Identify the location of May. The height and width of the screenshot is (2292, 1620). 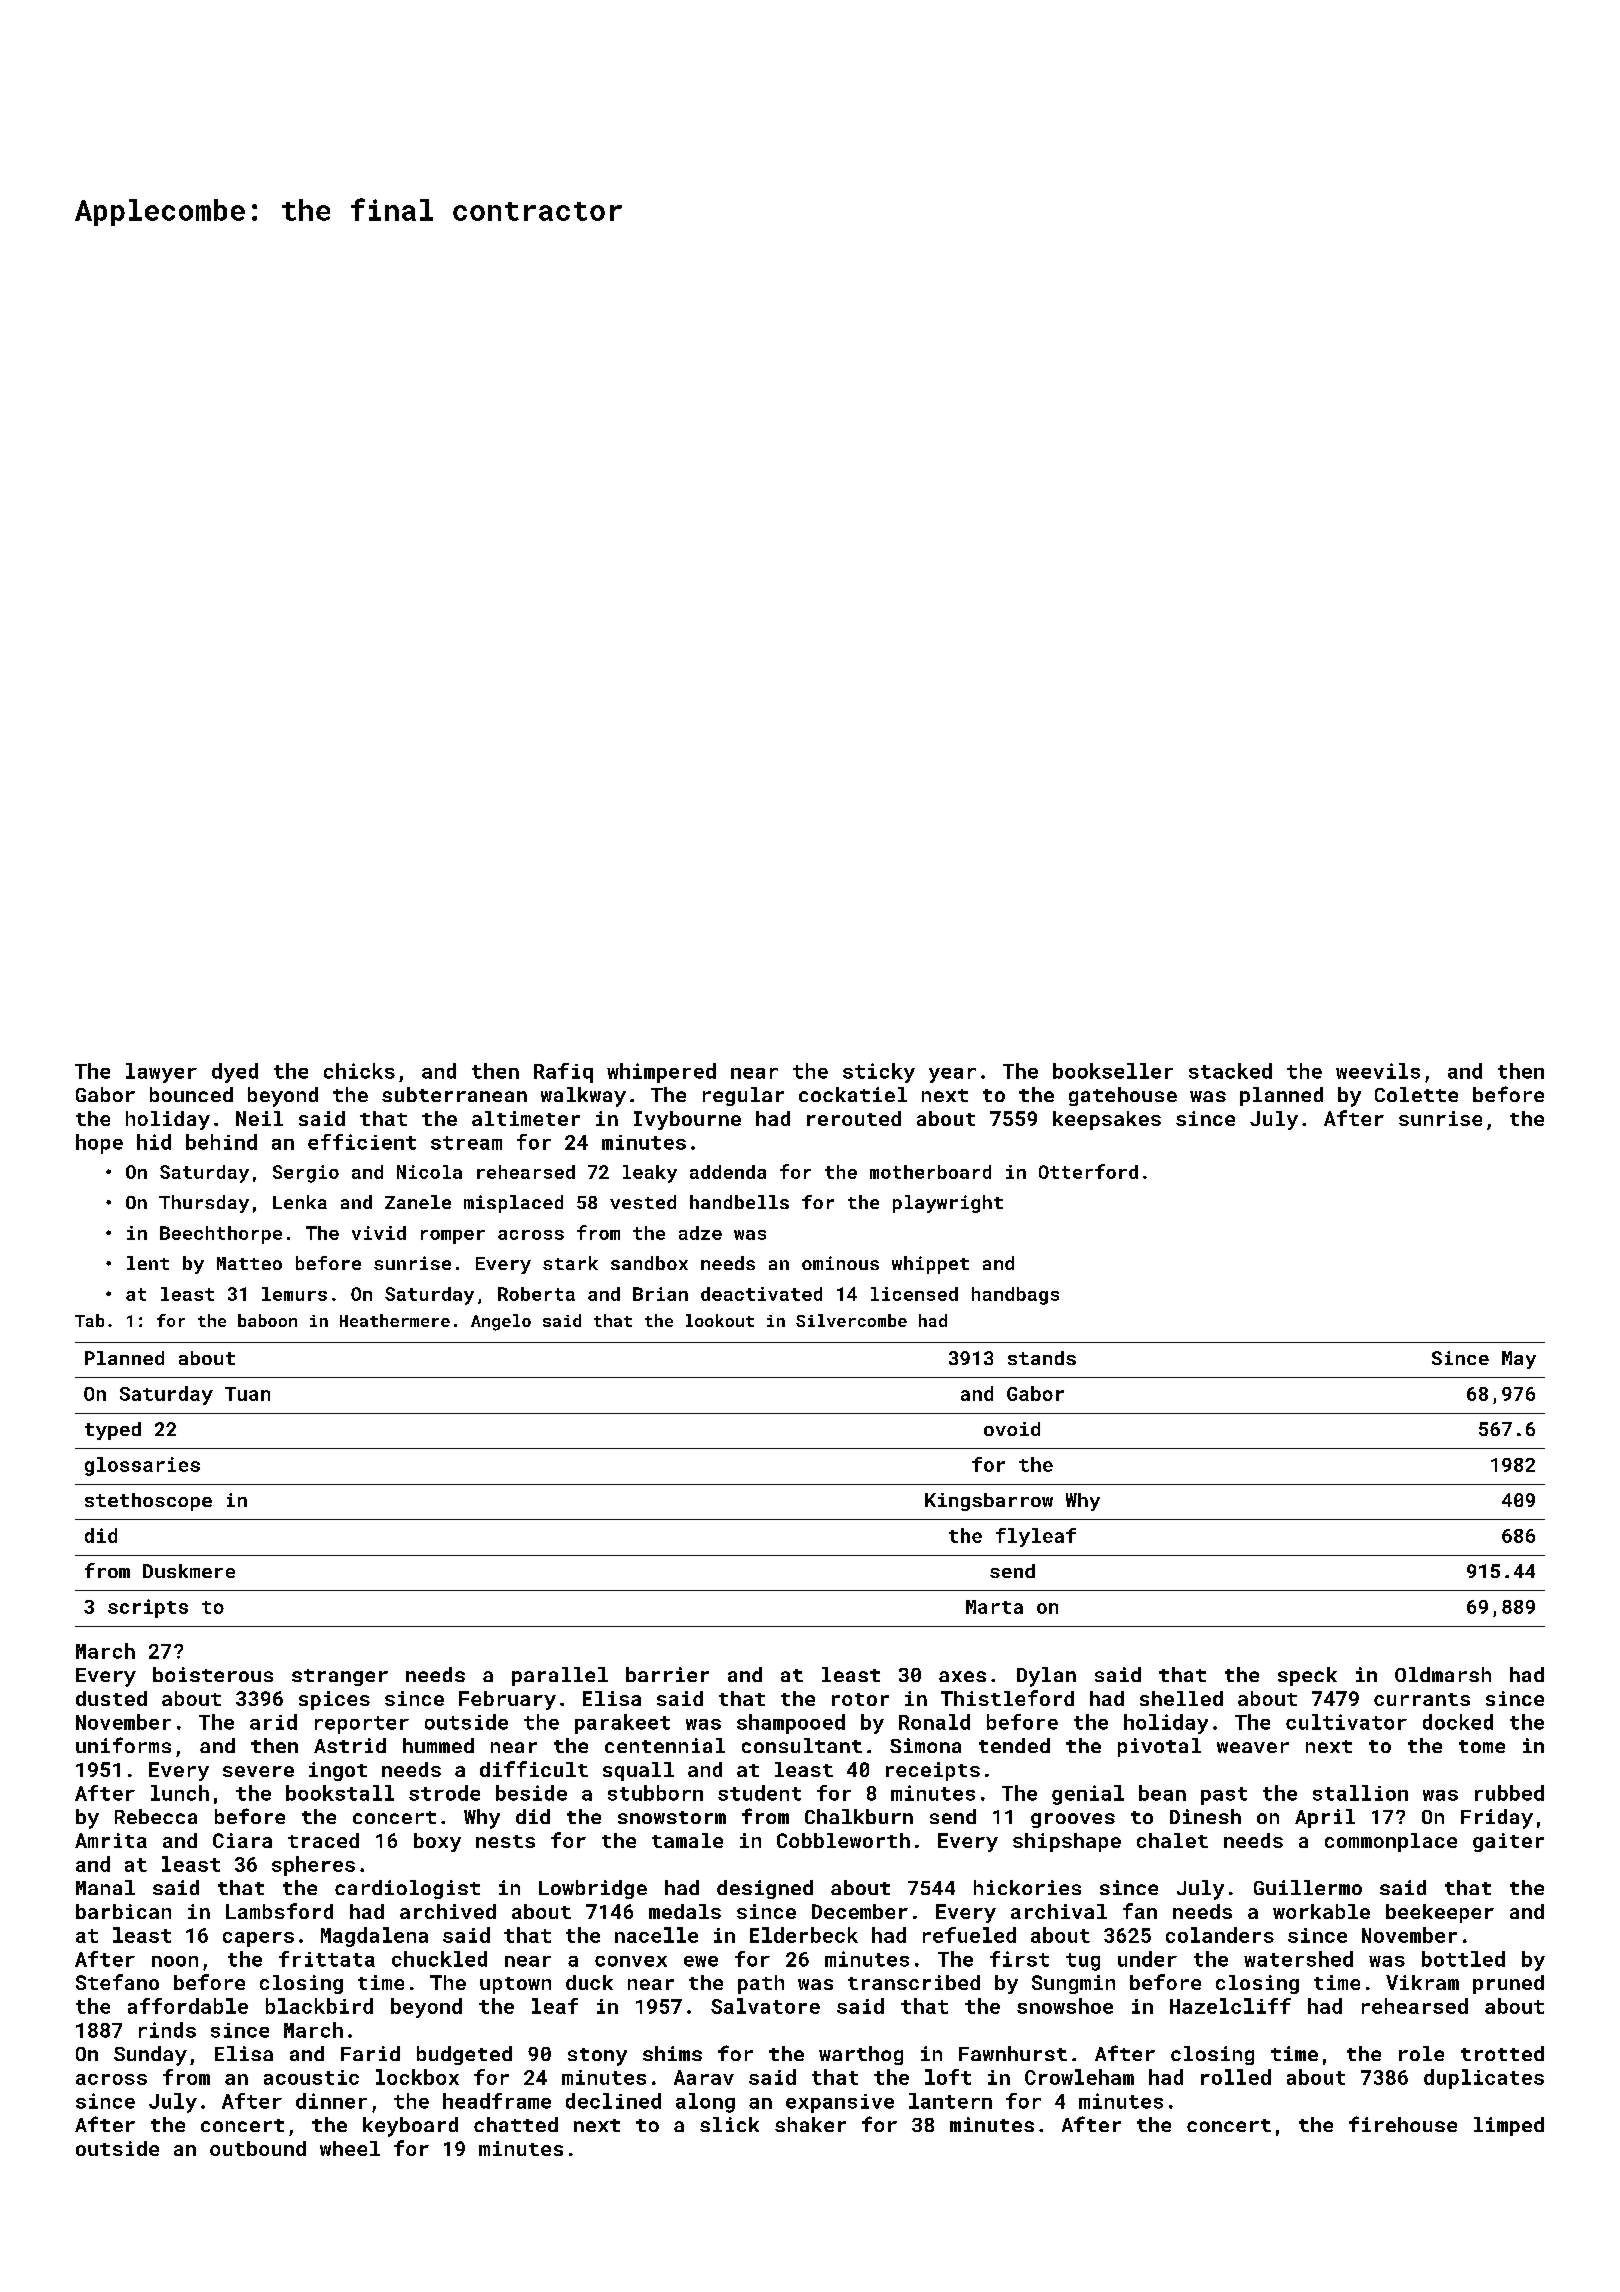
(1519, 1360).
